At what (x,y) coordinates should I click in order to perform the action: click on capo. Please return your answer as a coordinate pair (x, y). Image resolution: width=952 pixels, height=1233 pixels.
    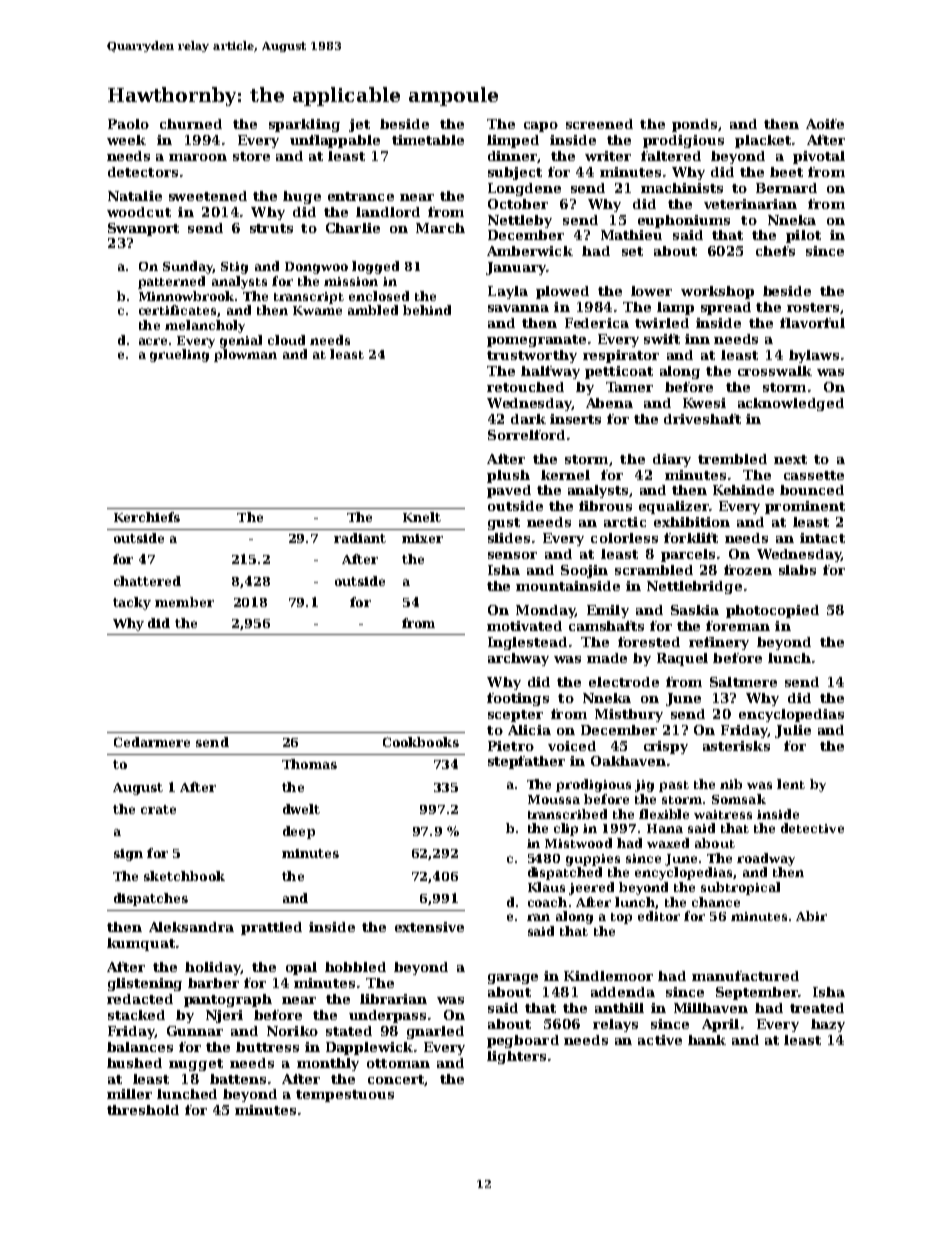
    Looking at the image, I should click on (541, 127).
